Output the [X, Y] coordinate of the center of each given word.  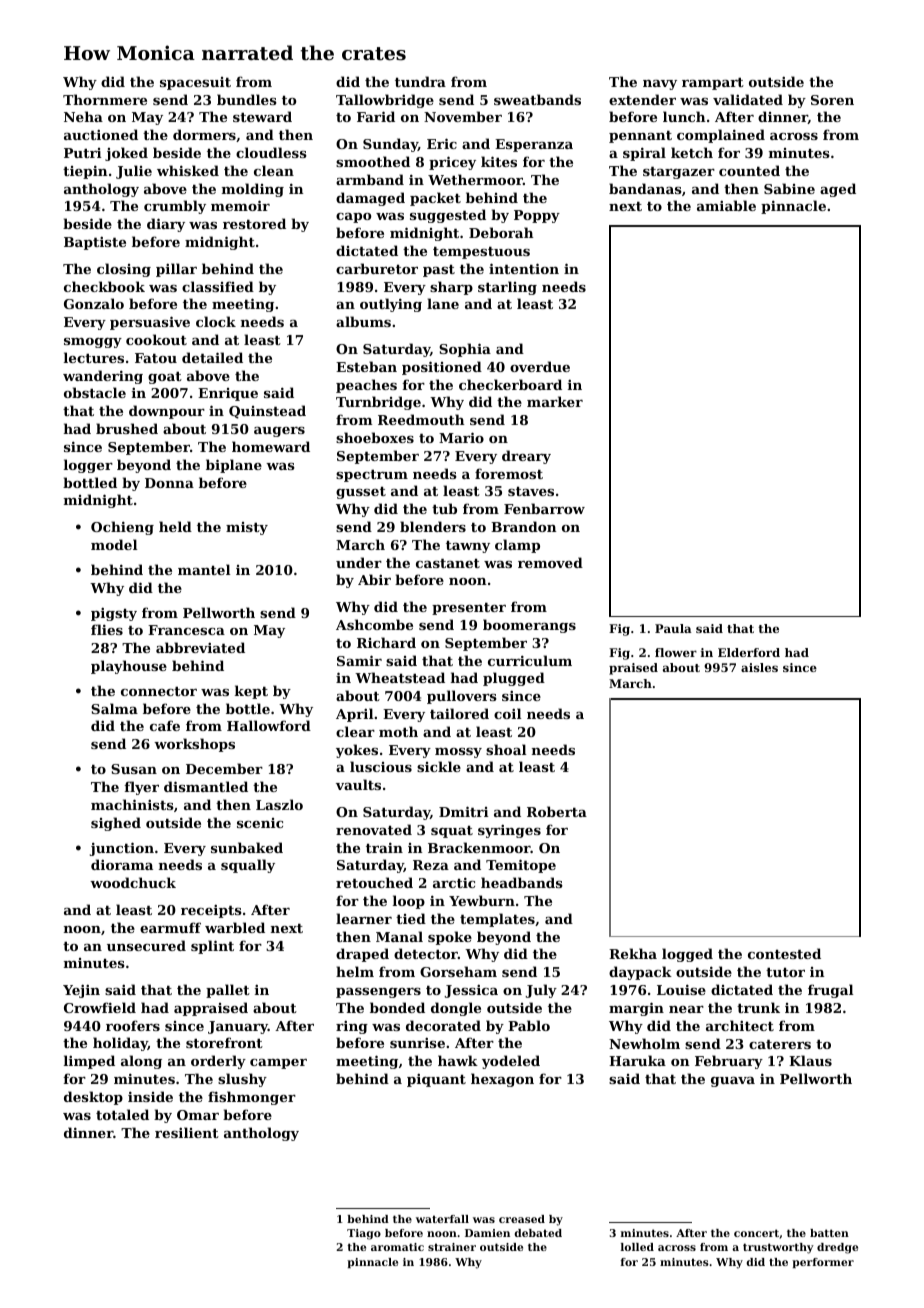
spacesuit [195, 83]
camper [278, 1064]
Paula [673, 628]
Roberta [557, 811]
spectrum [372, 476]
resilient [187, 1132]
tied [411, 918]
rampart [713, 84]
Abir [374, 579]
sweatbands [537, 99]
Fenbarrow [544, 508]
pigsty [114, 614]
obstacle [95, 392]
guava [733, 1082]
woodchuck [133, 882]
